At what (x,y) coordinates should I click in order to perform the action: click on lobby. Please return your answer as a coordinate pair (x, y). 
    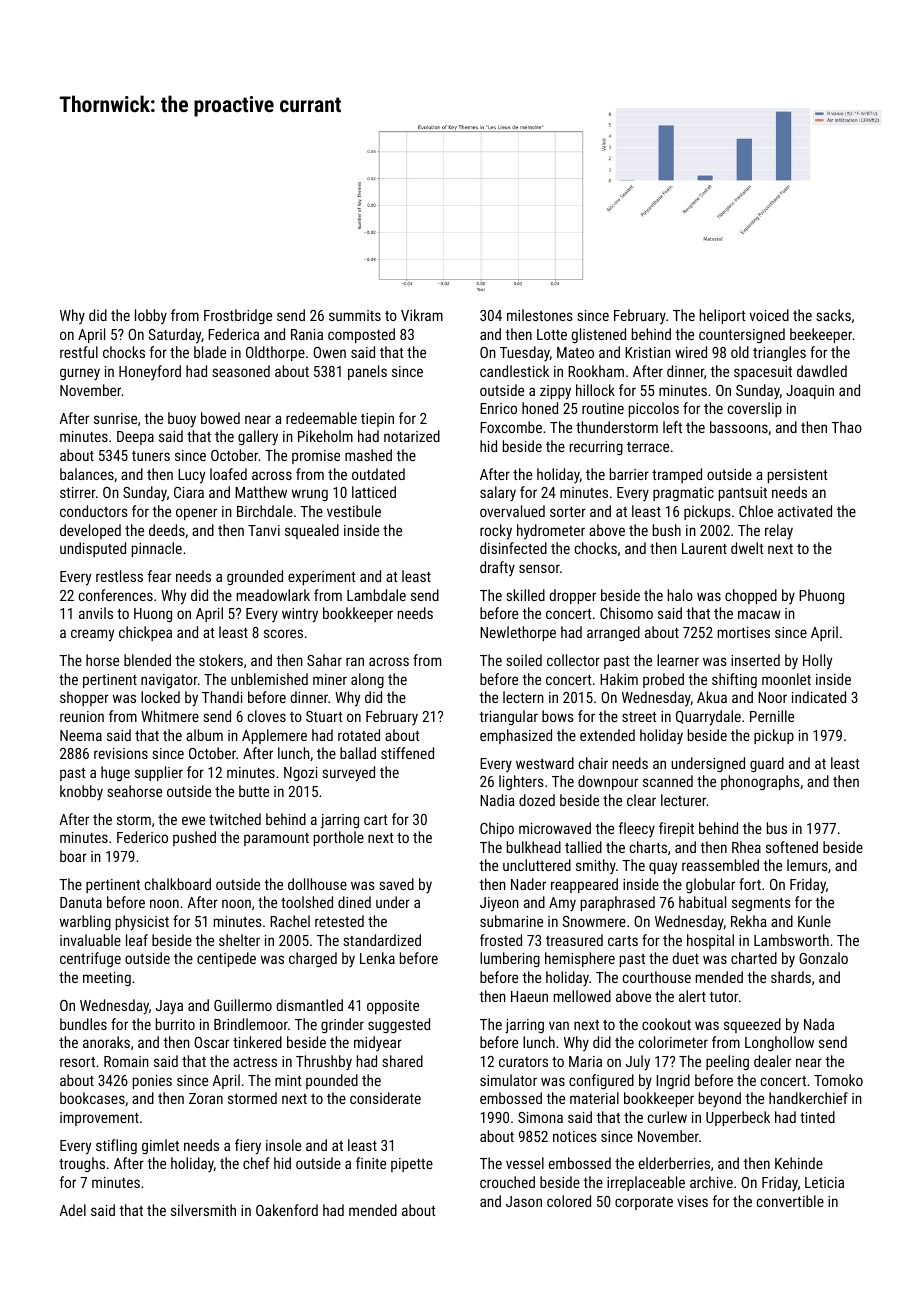
    Looking at the image, I should click on (151, 316).
